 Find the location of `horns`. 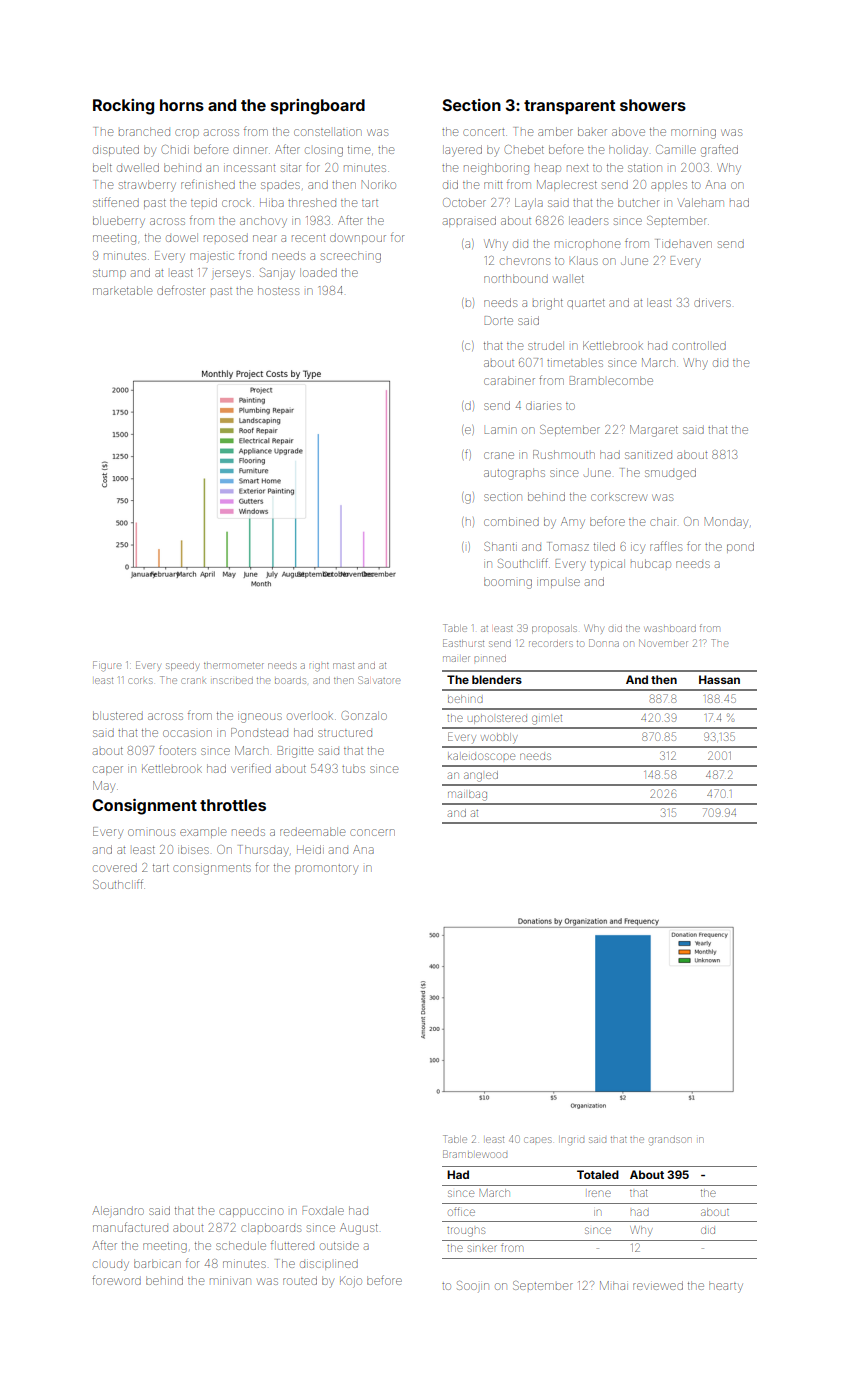

horns is located at coordinates (182, 105).
